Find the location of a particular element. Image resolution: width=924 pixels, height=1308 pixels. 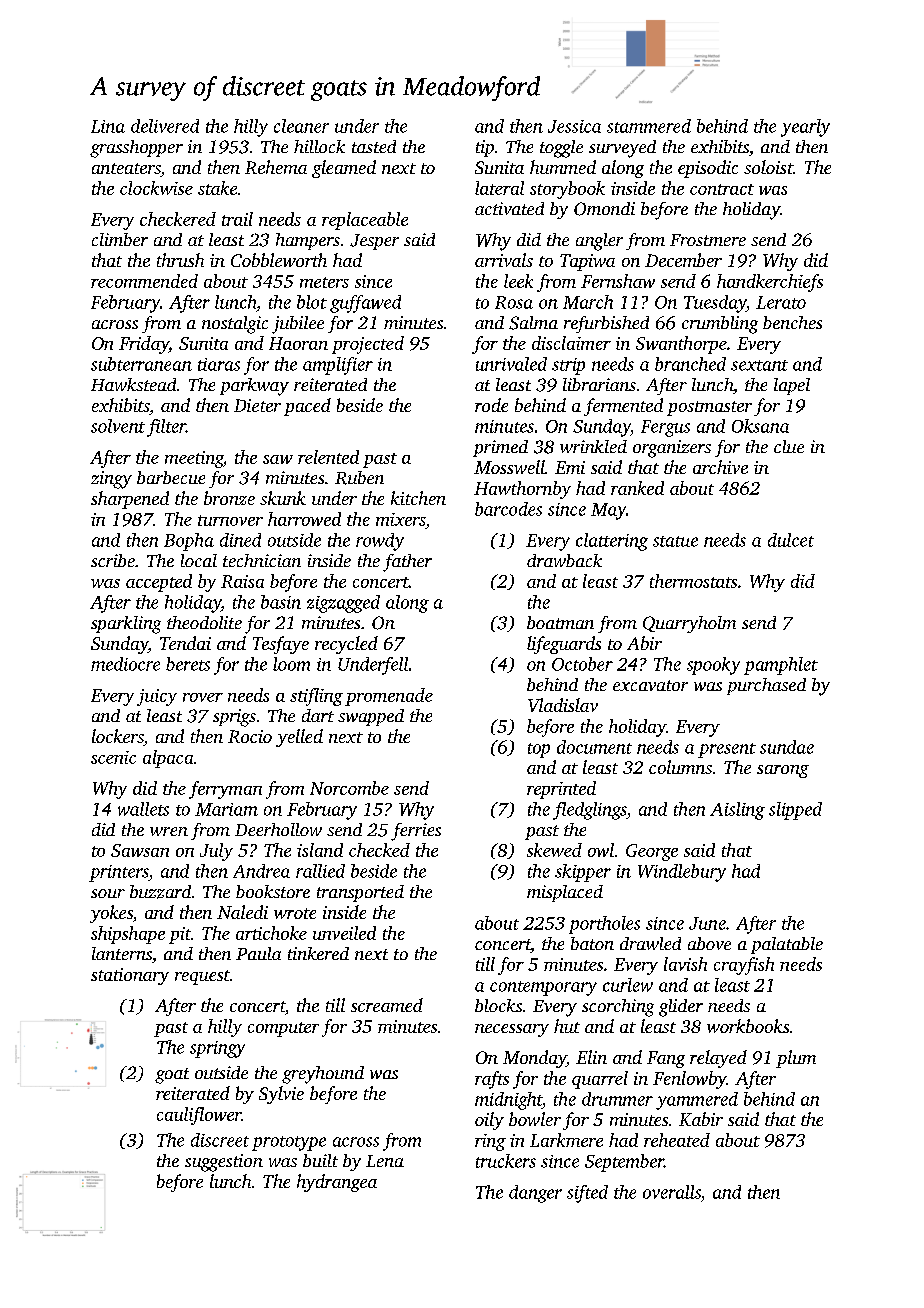

workbooks is located at coordinates (748, 1026).
